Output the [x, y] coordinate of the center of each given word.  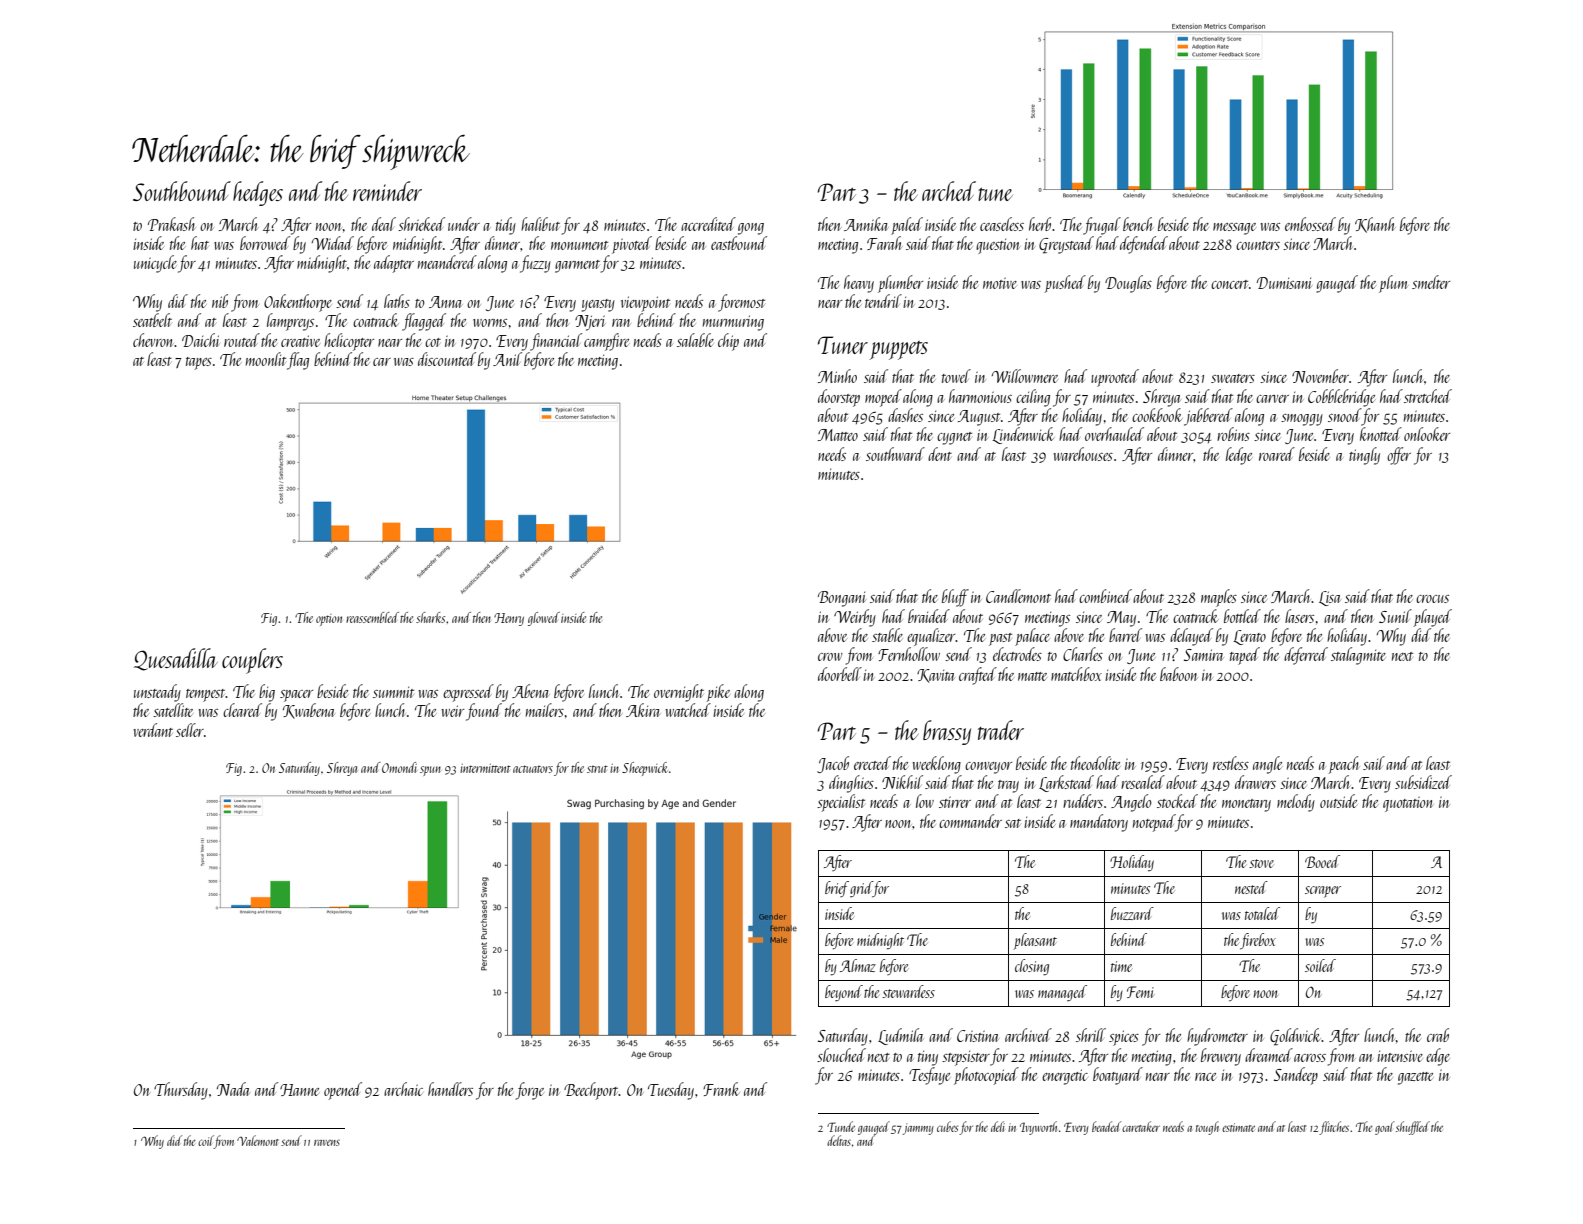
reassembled [372, 617]
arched [949, 191]
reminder [387, 191]
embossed [1310, 224]
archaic [403, 1089]
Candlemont [1018, 596]
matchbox [1076, 674]
